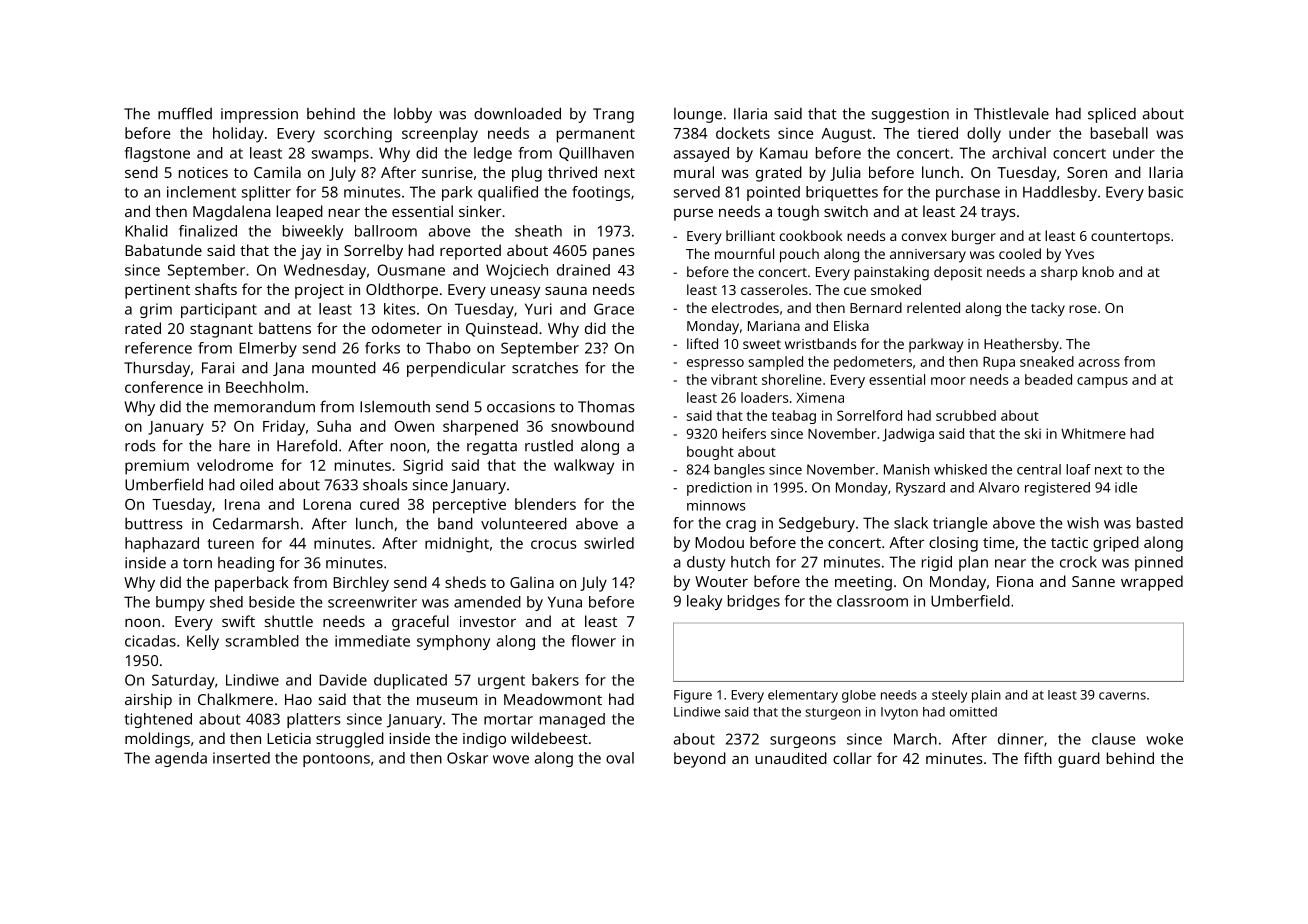  I want to click on scrubbed, so click(966, 415).
